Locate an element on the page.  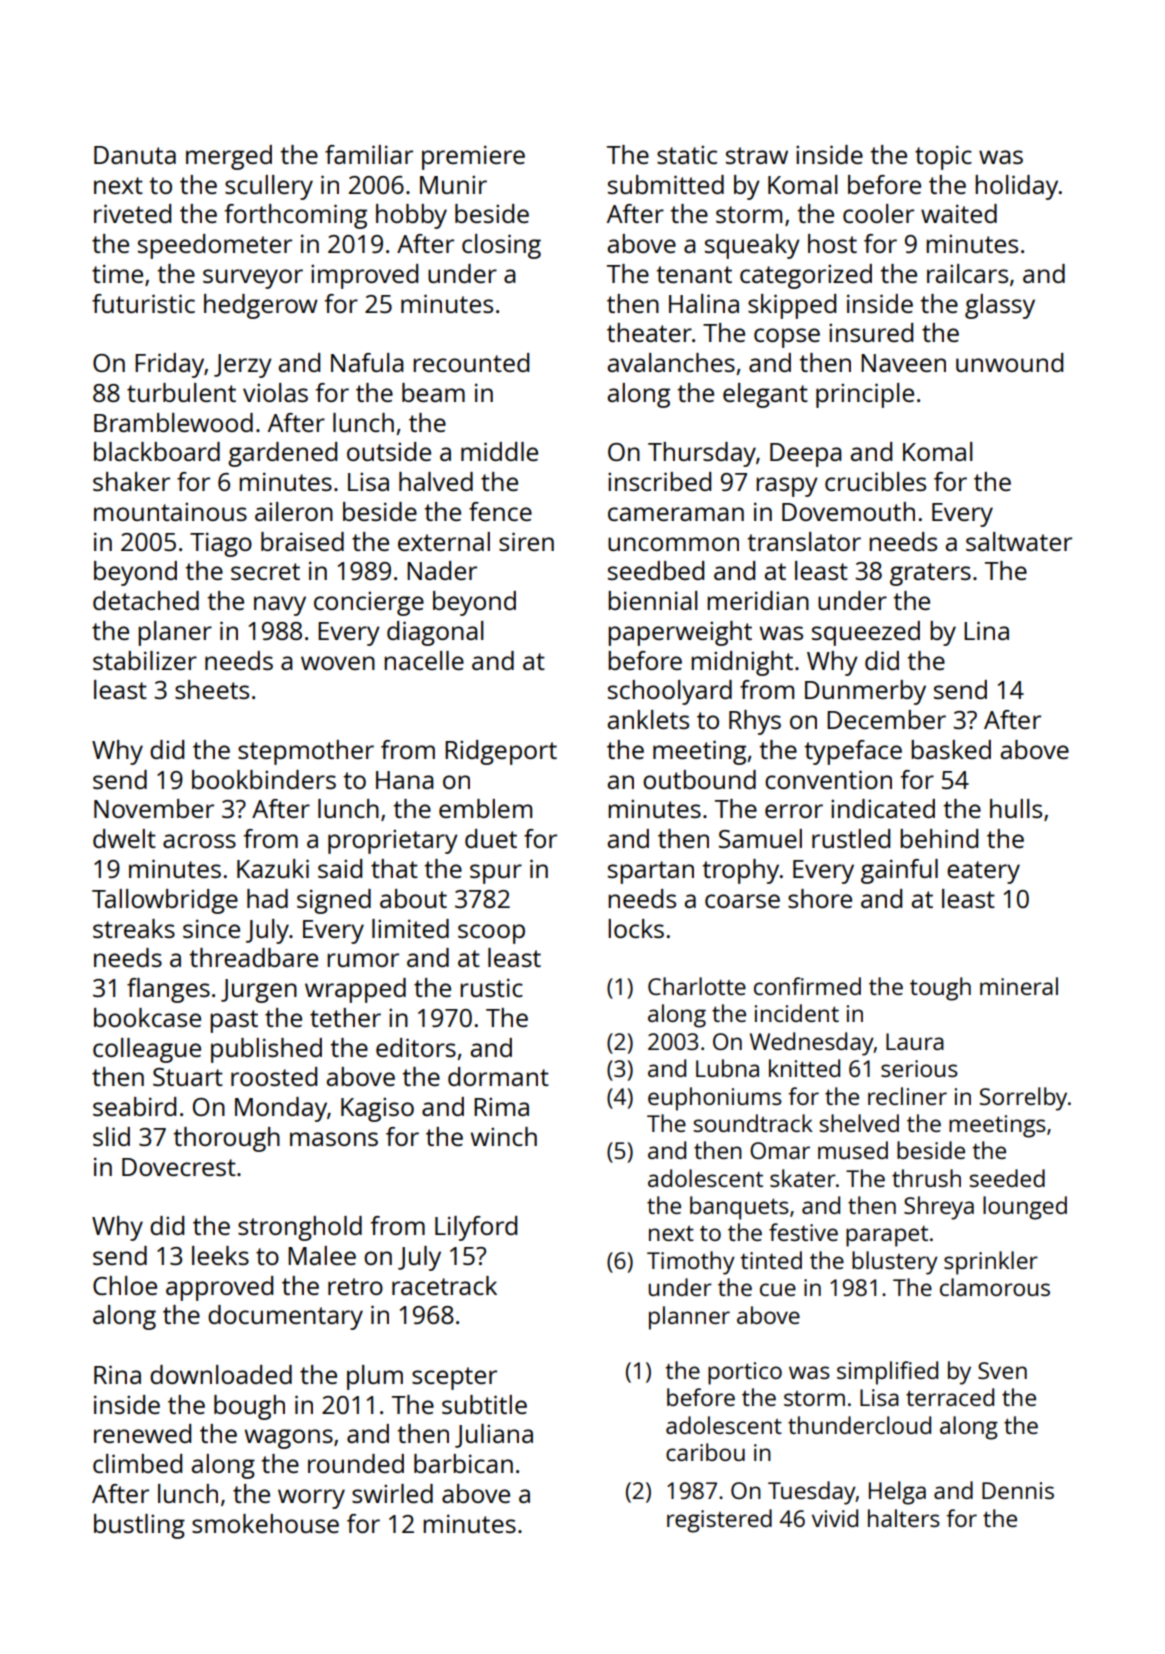
stronghold is located at coordinates (300, 1228).
